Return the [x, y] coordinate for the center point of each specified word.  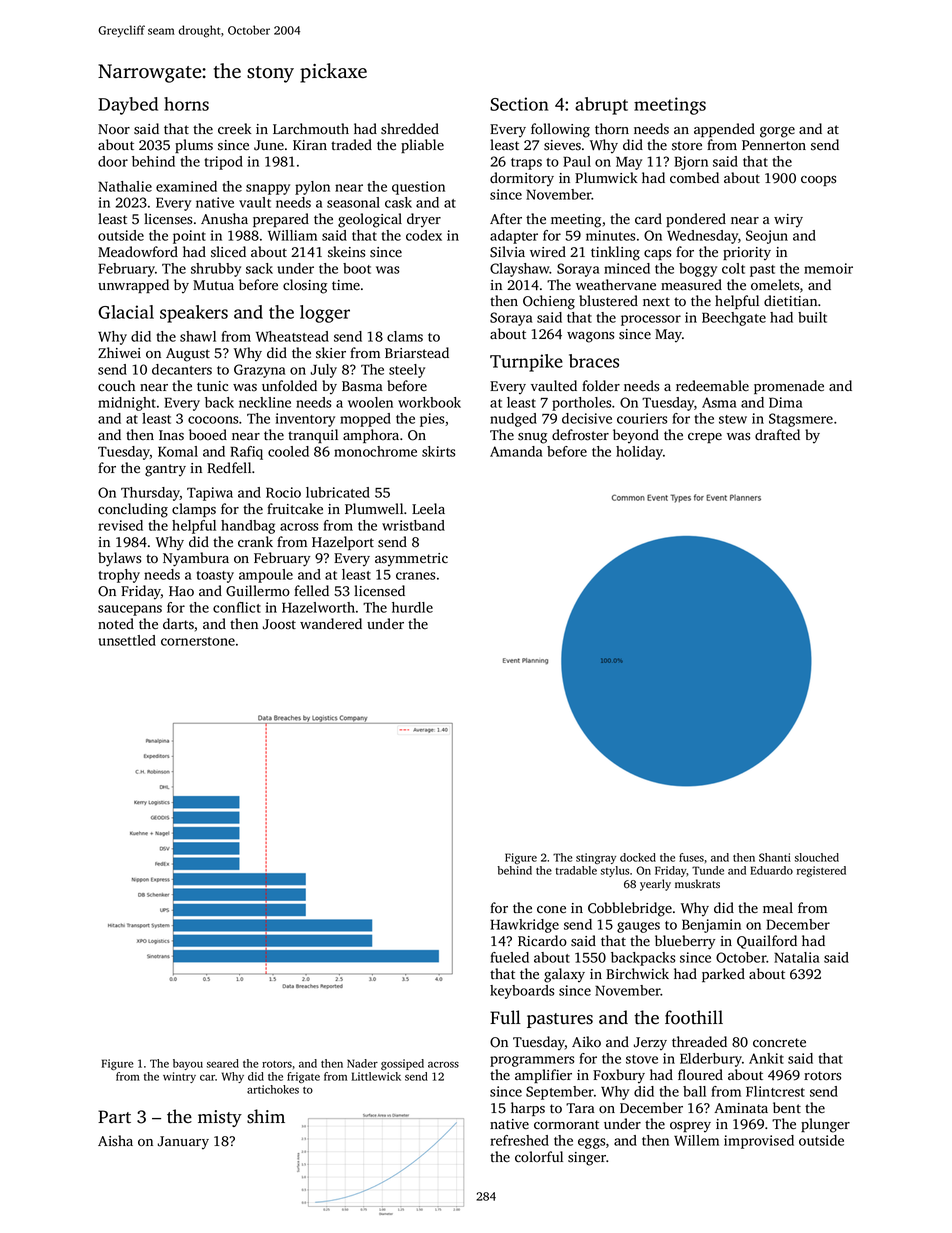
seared [223, 1063]
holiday [639, 453]
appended [724, 130]
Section [519, 104]
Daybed [128, 106]
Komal [178, 451]
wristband [413, 525]
